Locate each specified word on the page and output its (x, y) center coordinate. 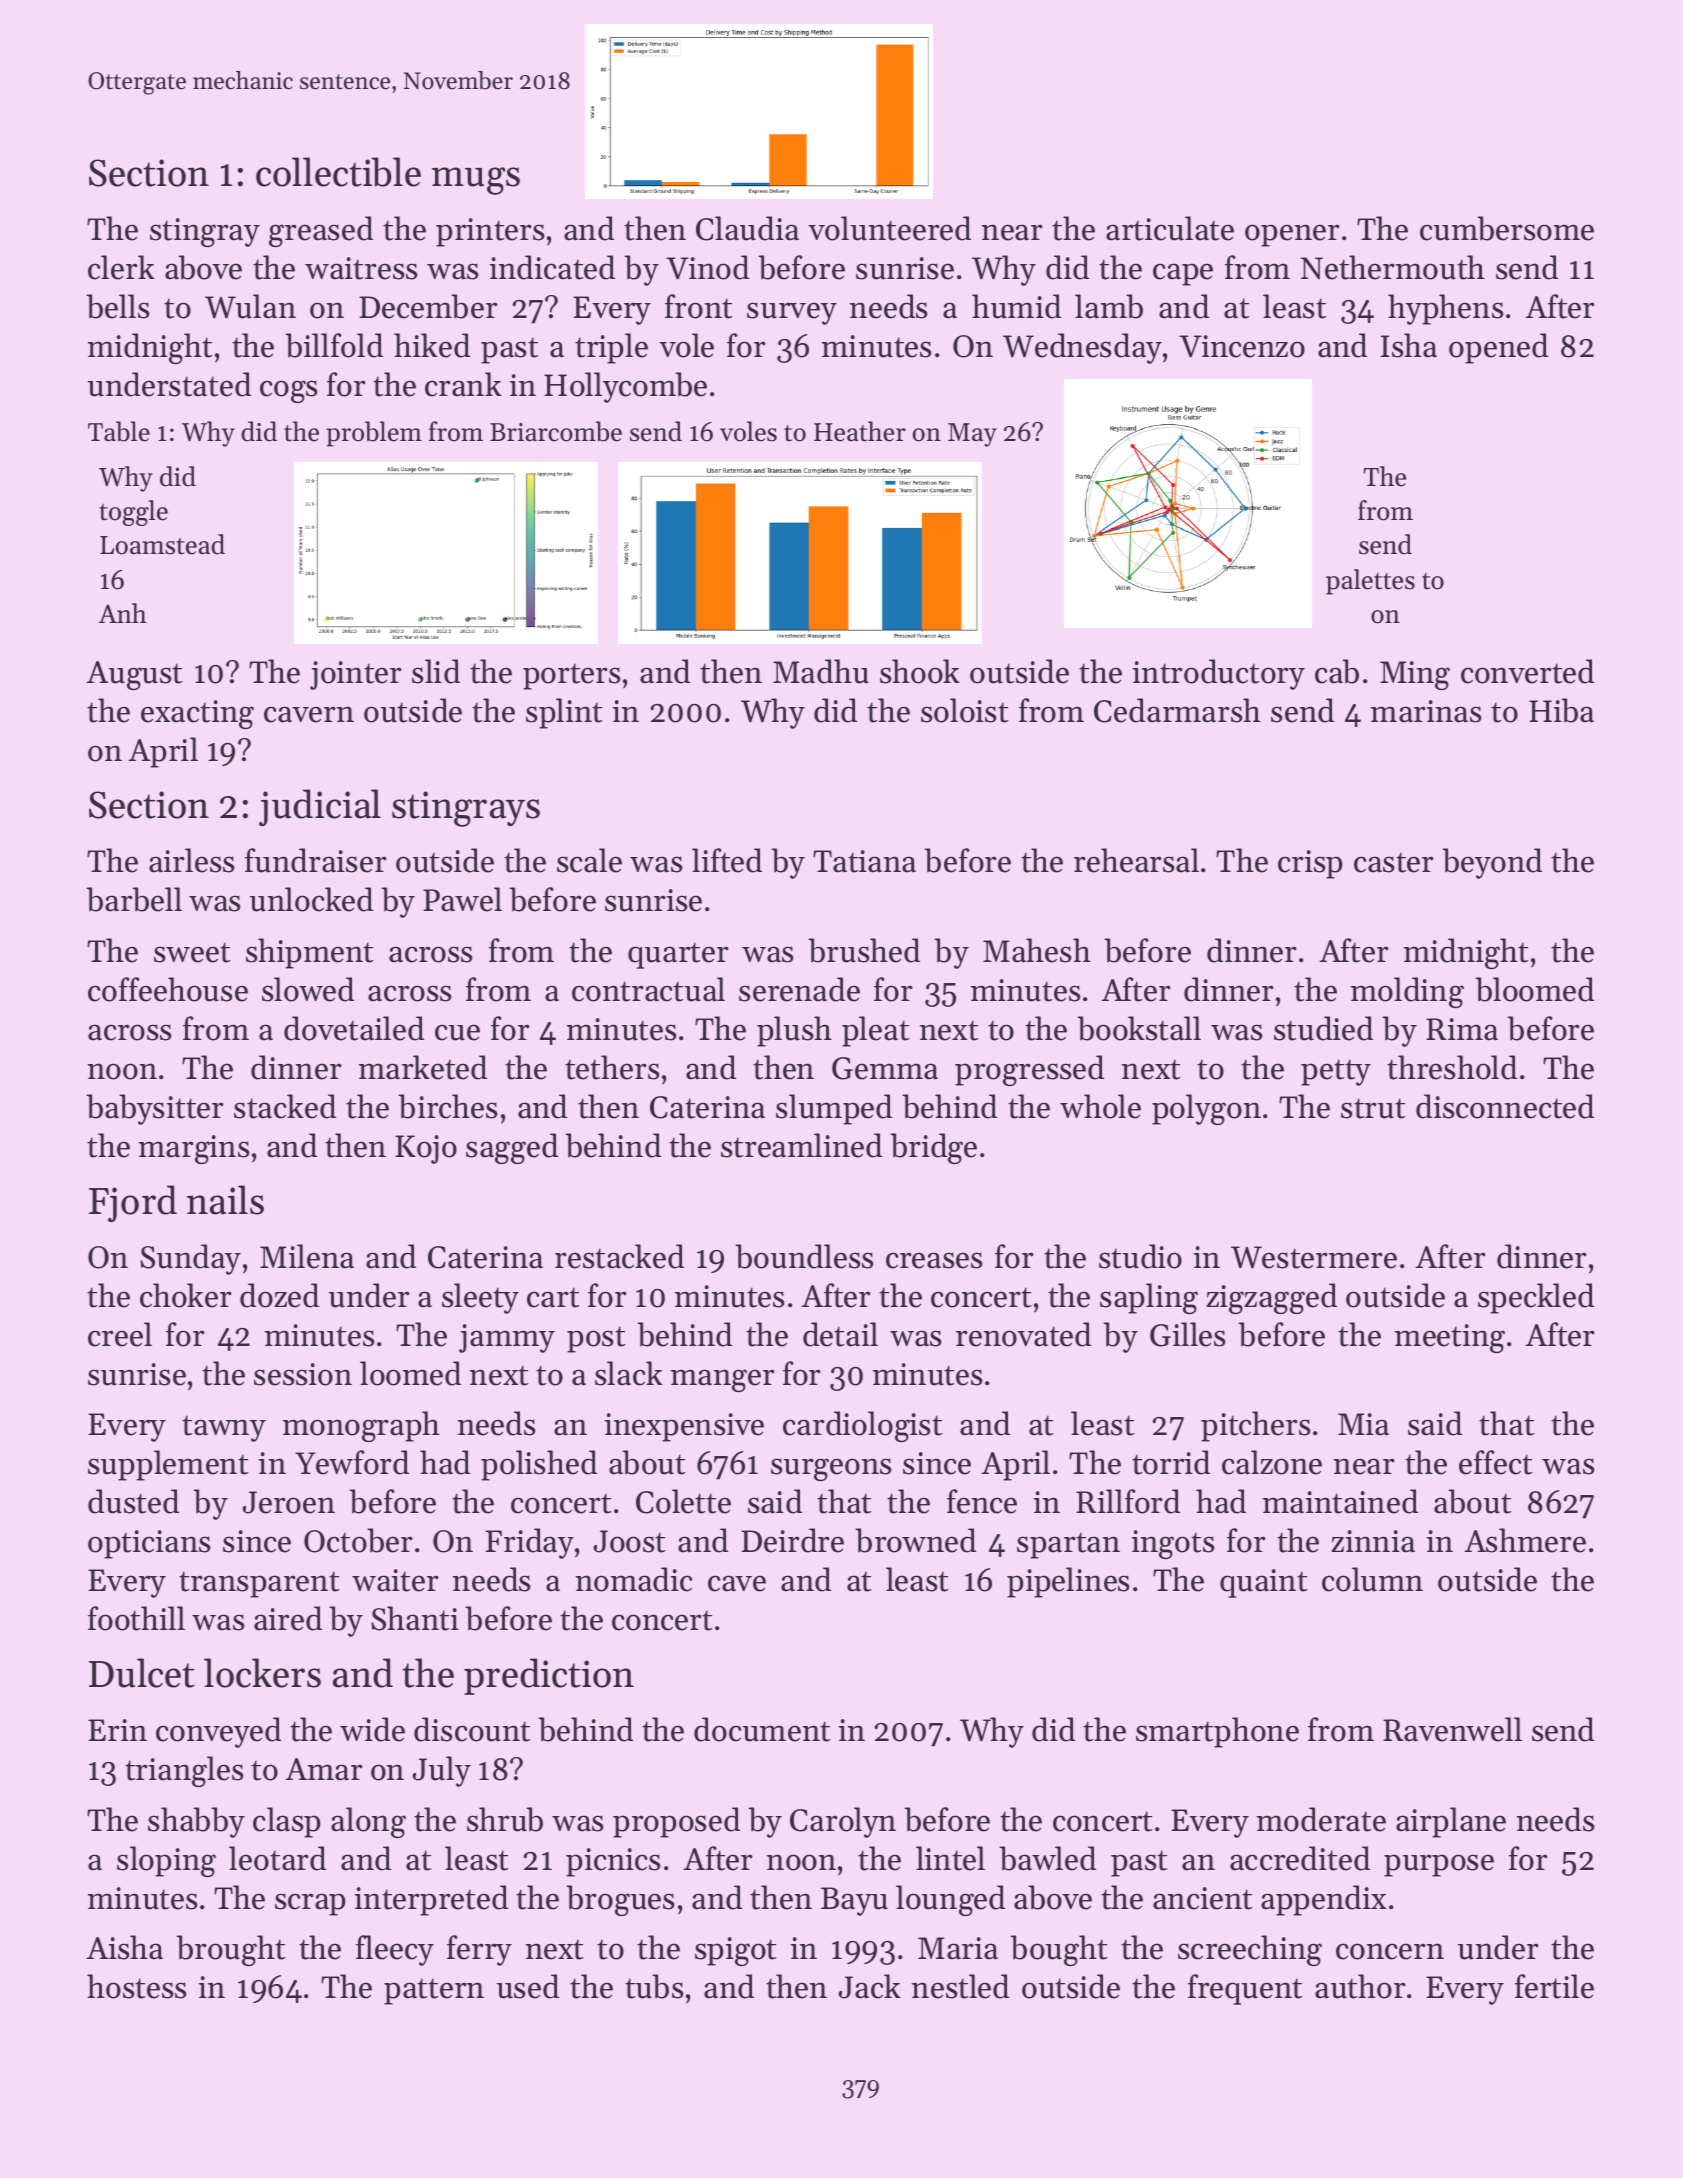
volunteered (889, 228)
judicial (320, 807)
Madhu (821, 671)
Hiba (1561, 710)
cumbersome (1507, 228)
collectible (338, 172)
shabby (196, 1822)
